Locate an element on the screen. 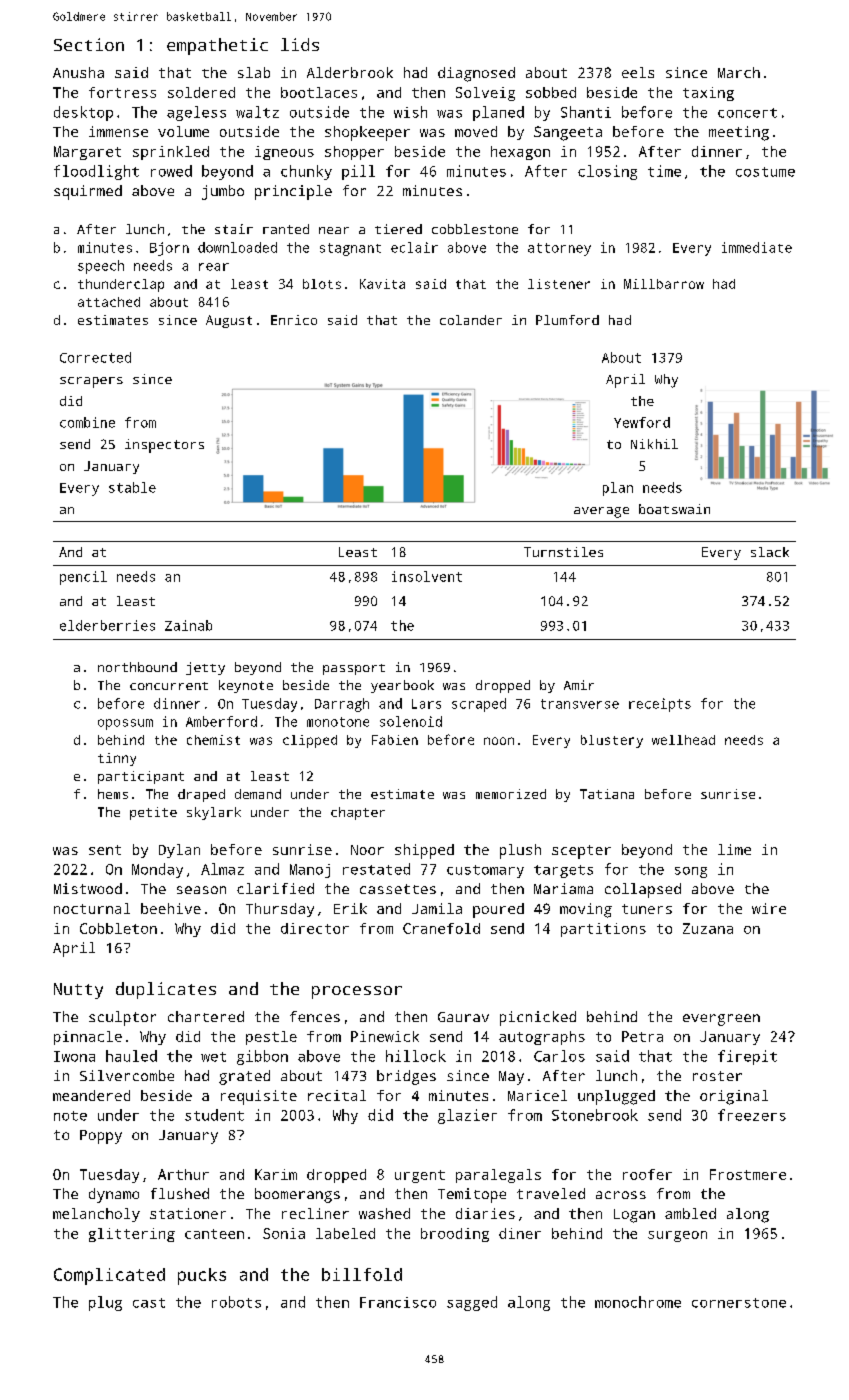 The image size is (849, 1400). empathetic is located at coordinates (217, 46).
